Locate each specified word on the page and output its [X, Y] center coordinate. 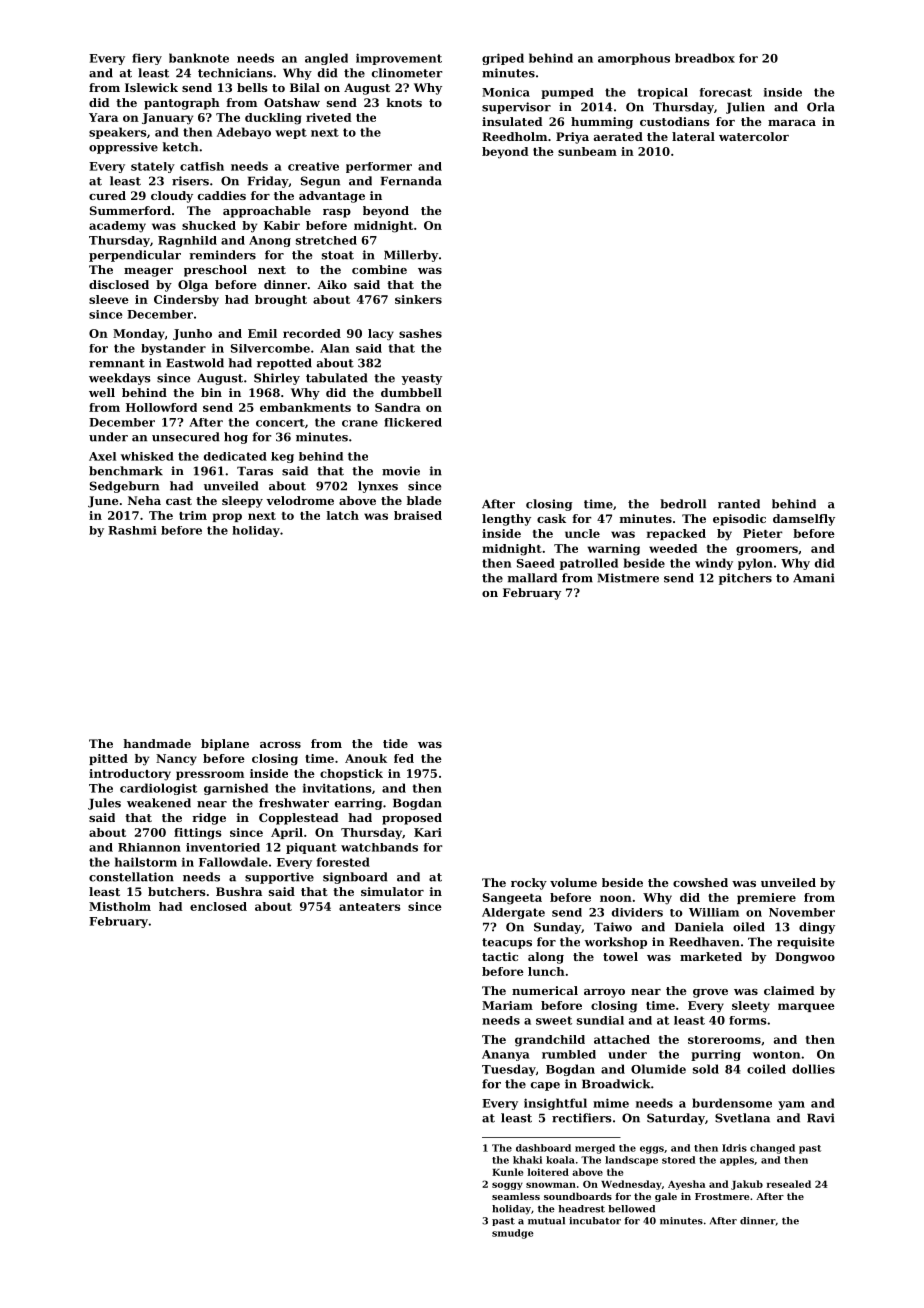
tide [395, 743]
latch [343, 515]
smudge [513, 1234]
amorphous [634, 59]
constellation [131, 877]
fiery [147, 59]
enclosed [218, 906]
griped [503, 59]
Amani [814, 578]
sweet [554, 1020]
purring [716, 1055]
